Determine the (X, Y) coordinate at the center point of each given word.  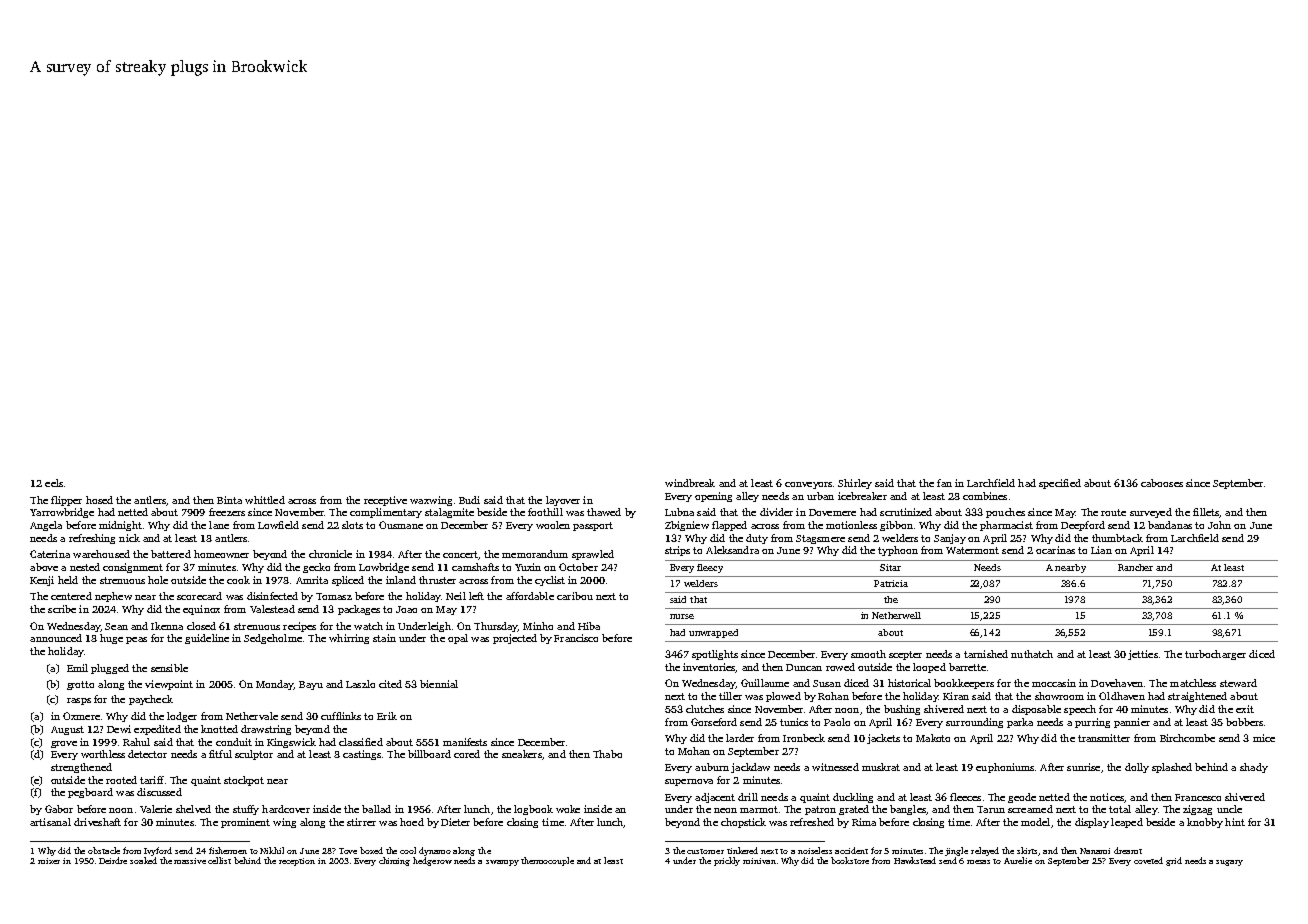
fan (944, 483)
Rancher (1135, 567)
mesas (978, 862)
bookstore (850, 860)
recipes (299, 627)
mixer (49, 861)
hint (1235, 822)
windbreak (690, 483)
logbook (533, 810)
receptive (385, 501)
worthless (103, 754)
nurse (682, 616)
